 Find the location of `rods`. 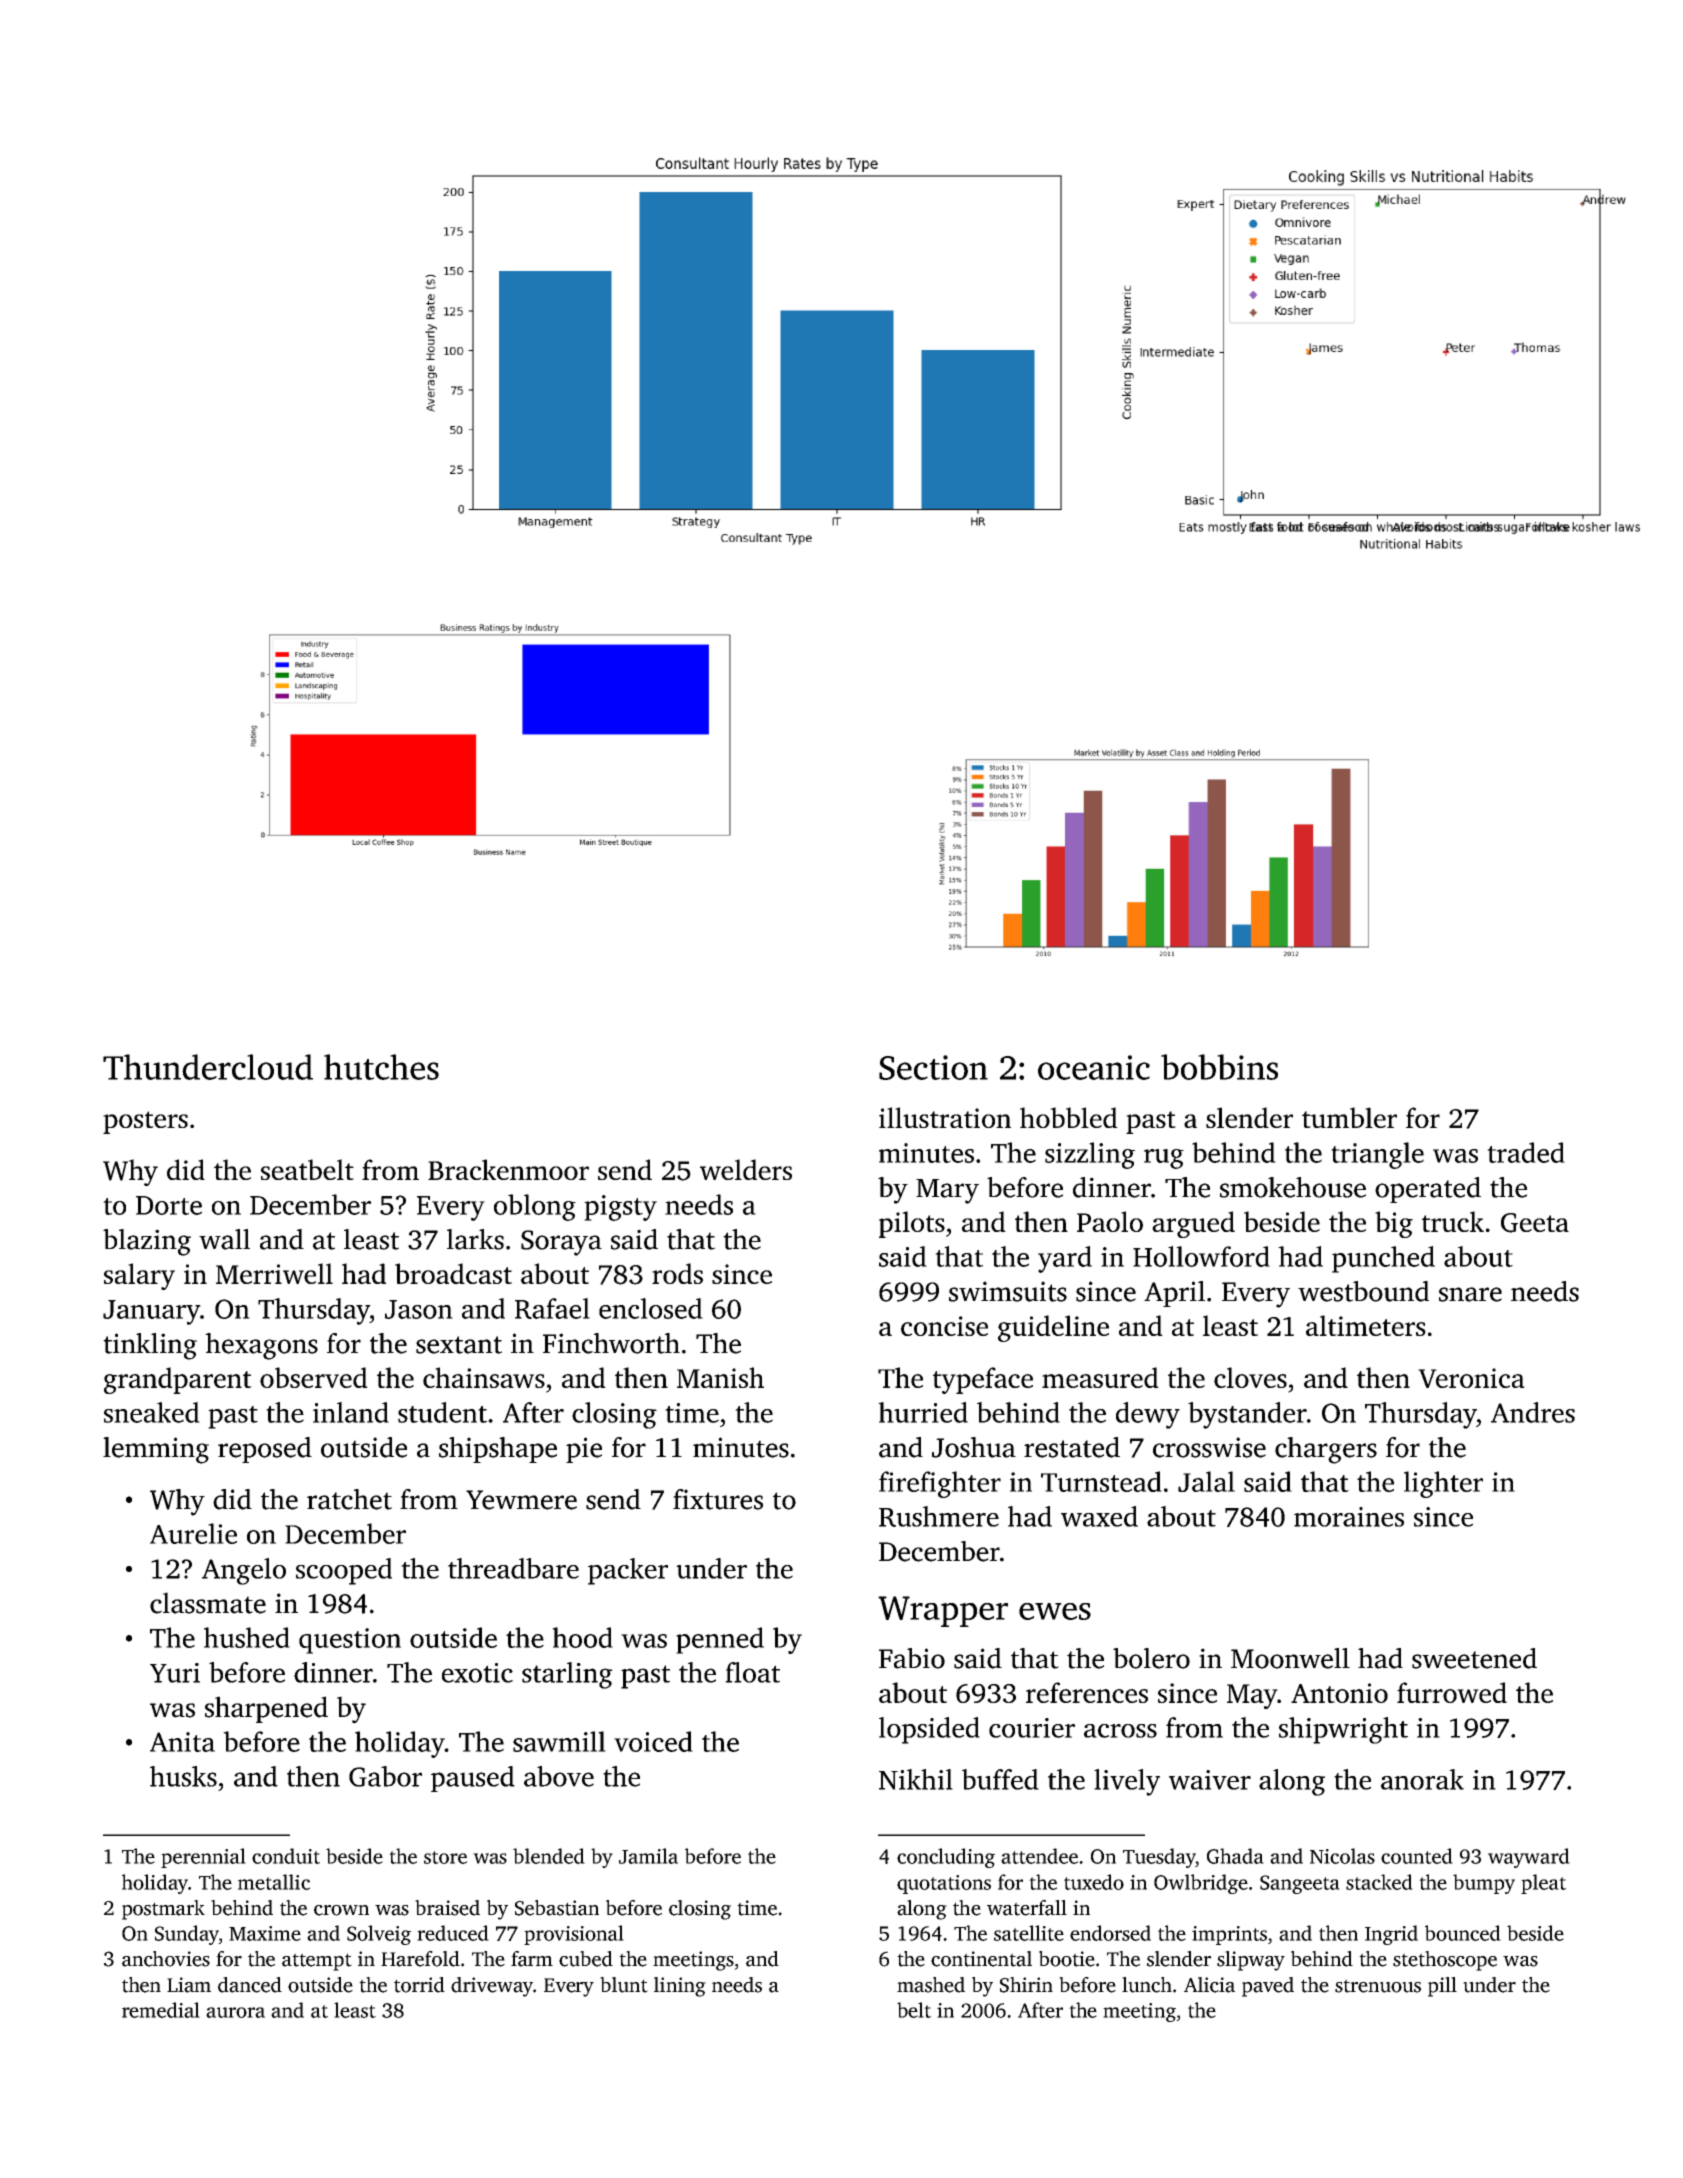

rods is located at coordinates (677, 1273).
